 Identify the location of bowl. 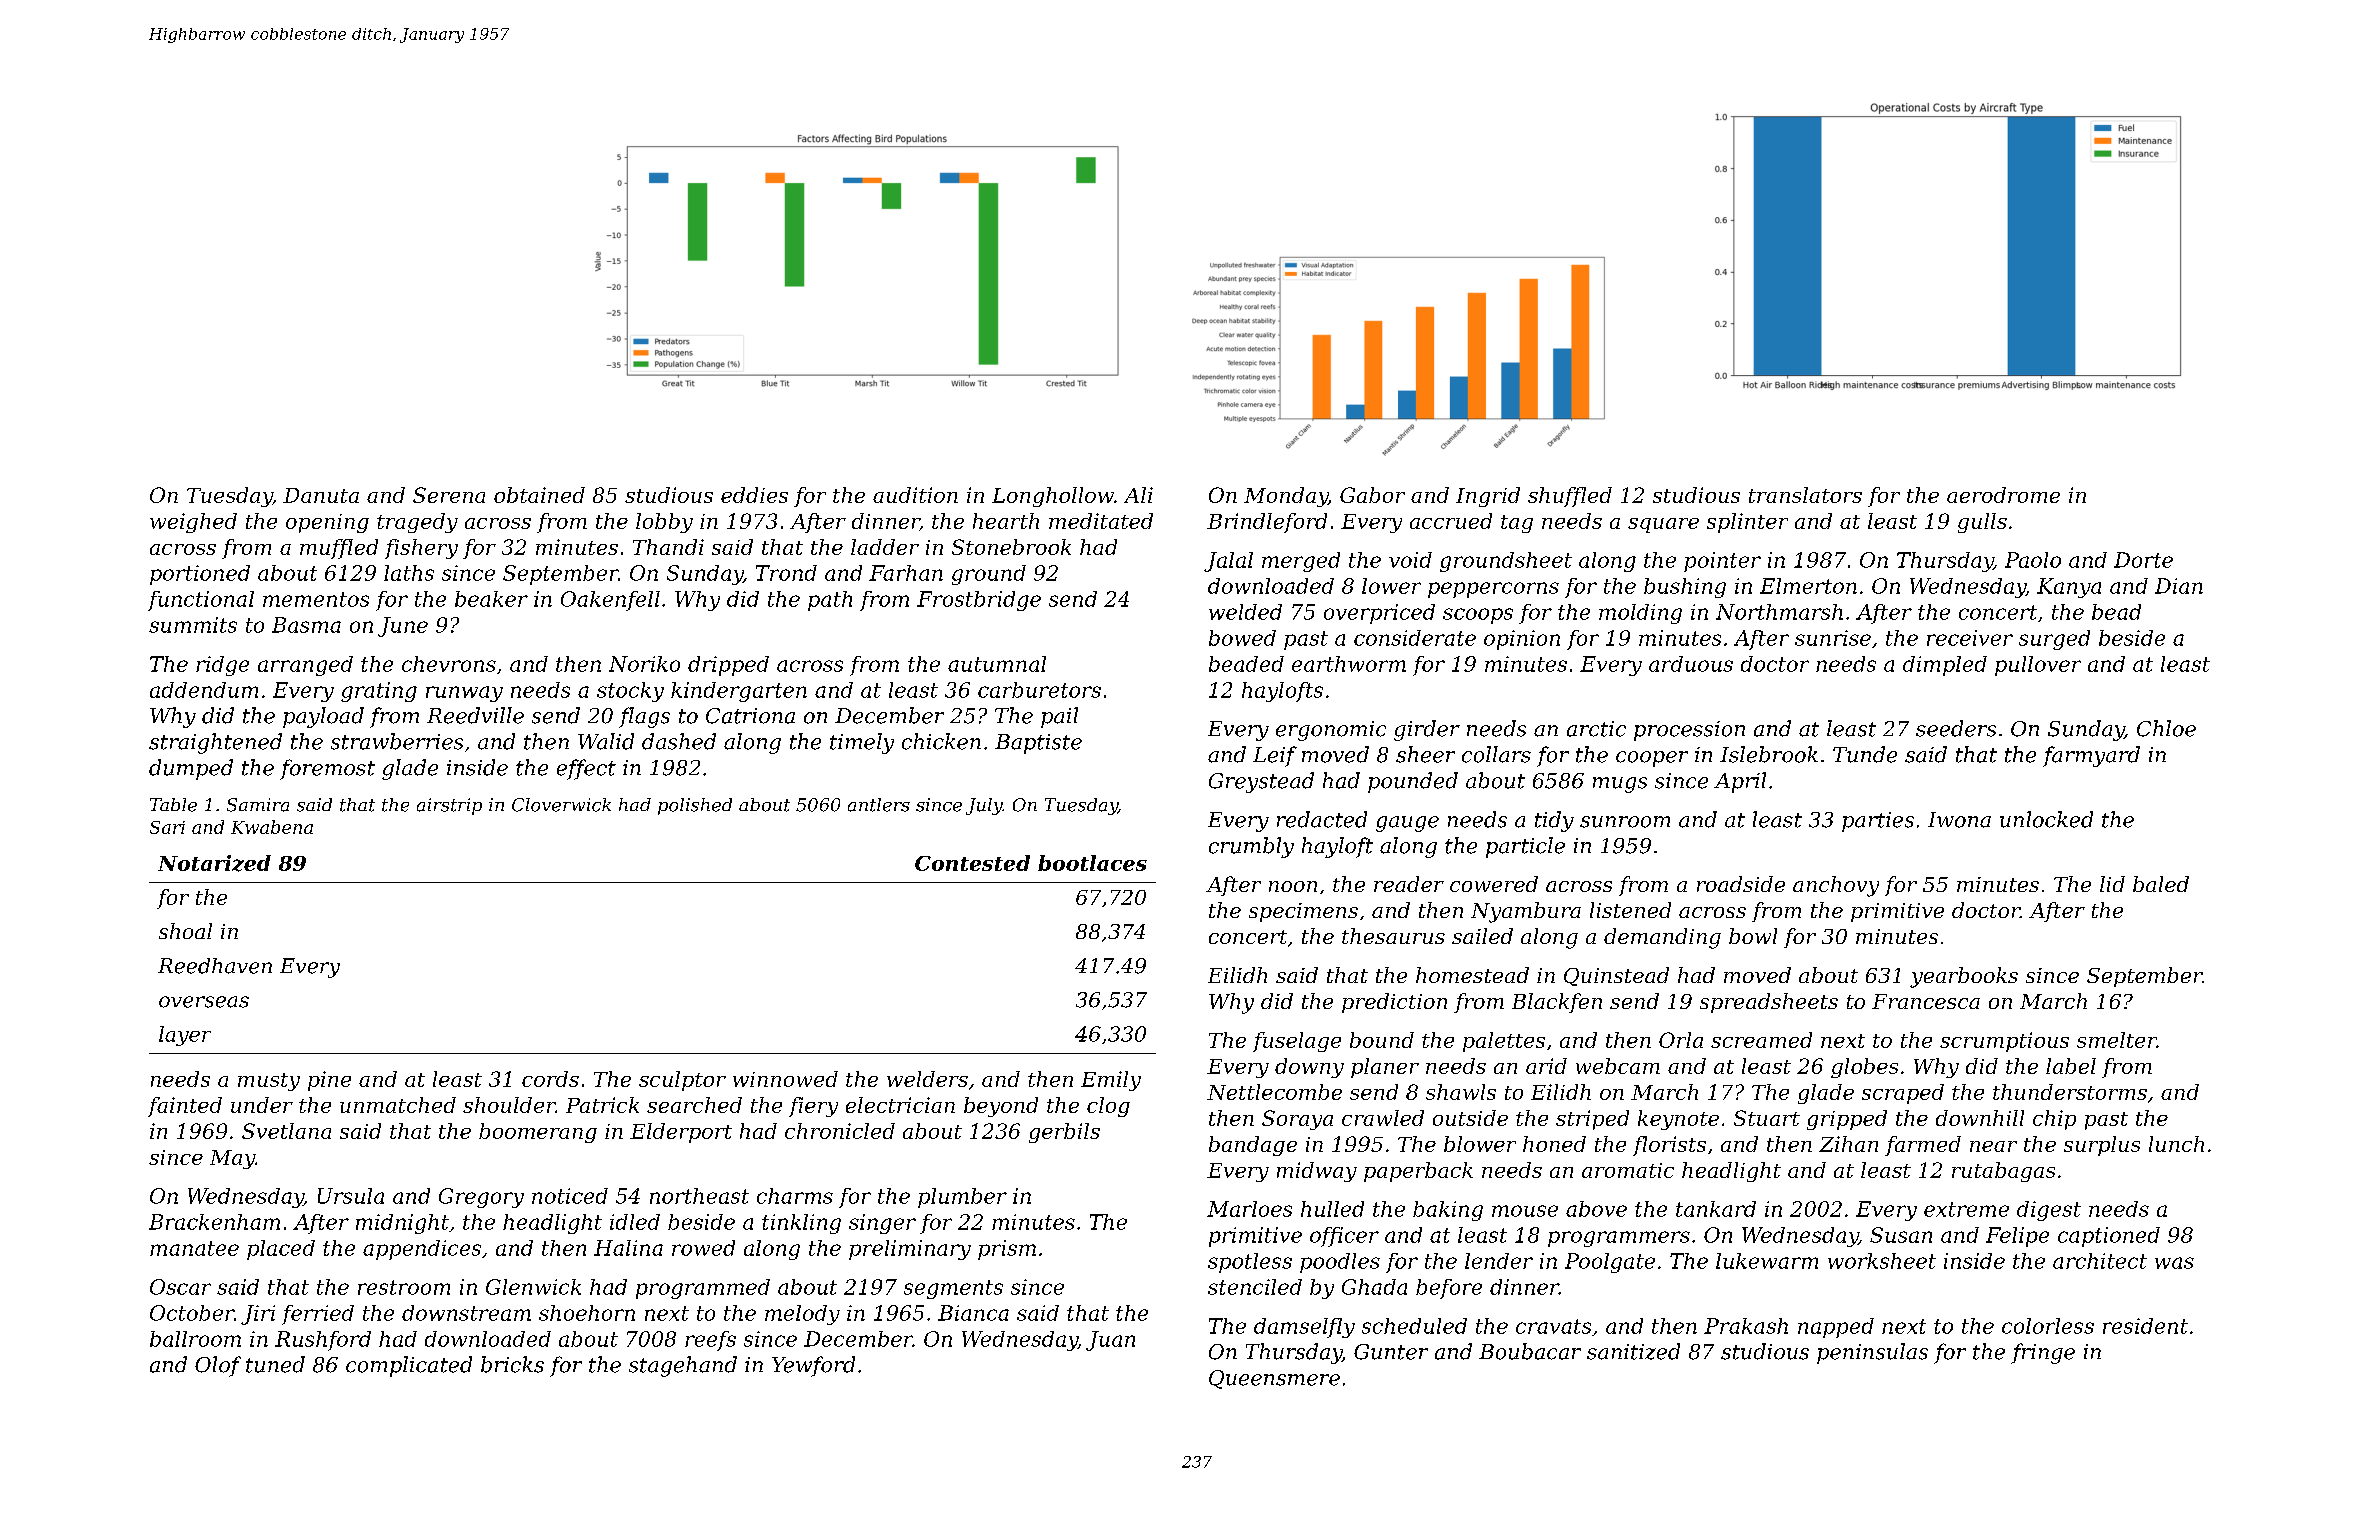
(1753, 936).
